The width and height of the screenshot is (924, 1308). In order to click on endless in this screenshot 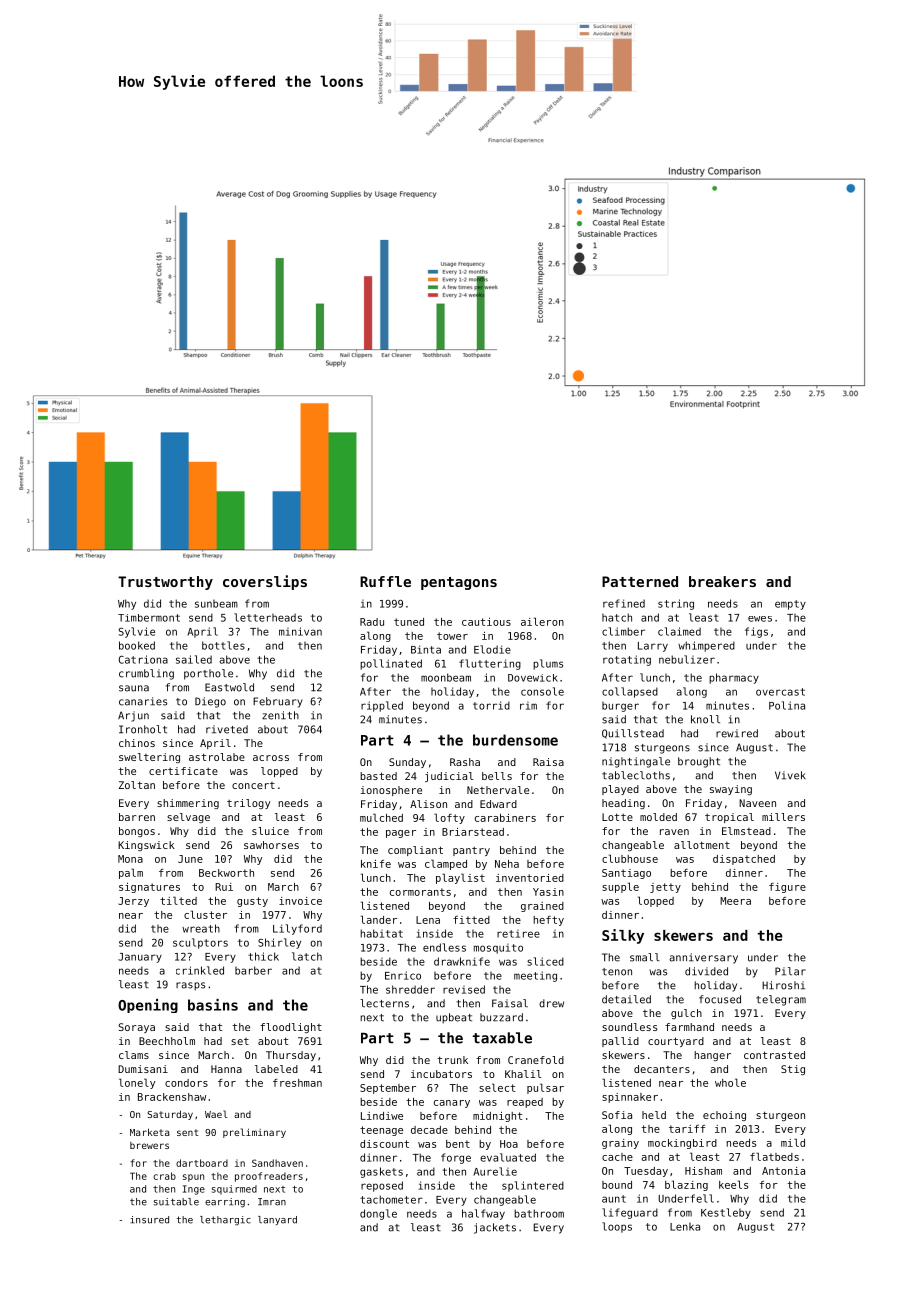, I will do `click(444, 947)`.
